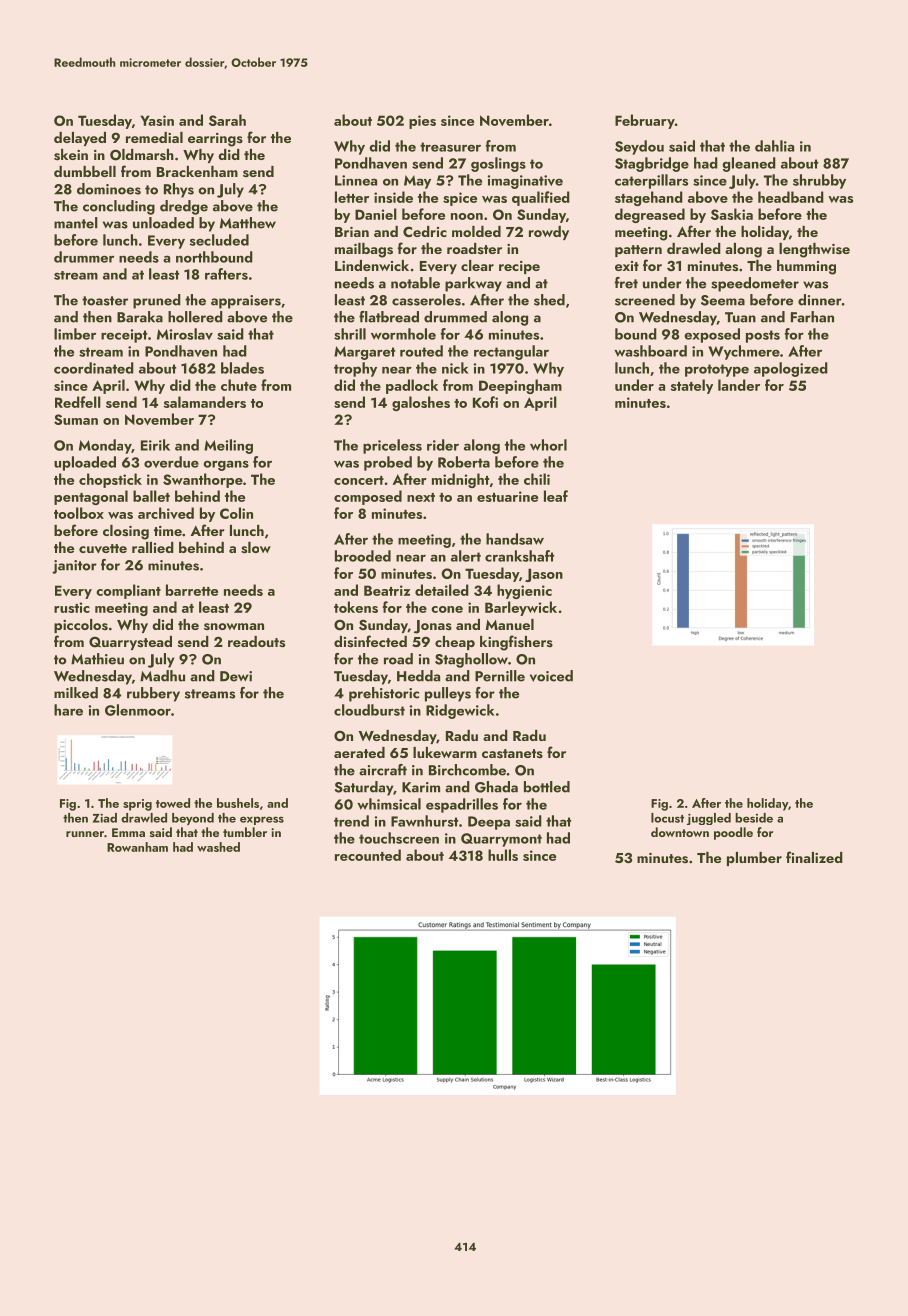 The height and width of the screenshot is (1316, 908). Describe the element at coordinates (351, 821) in the screenshot. I see `trend` at that location.
